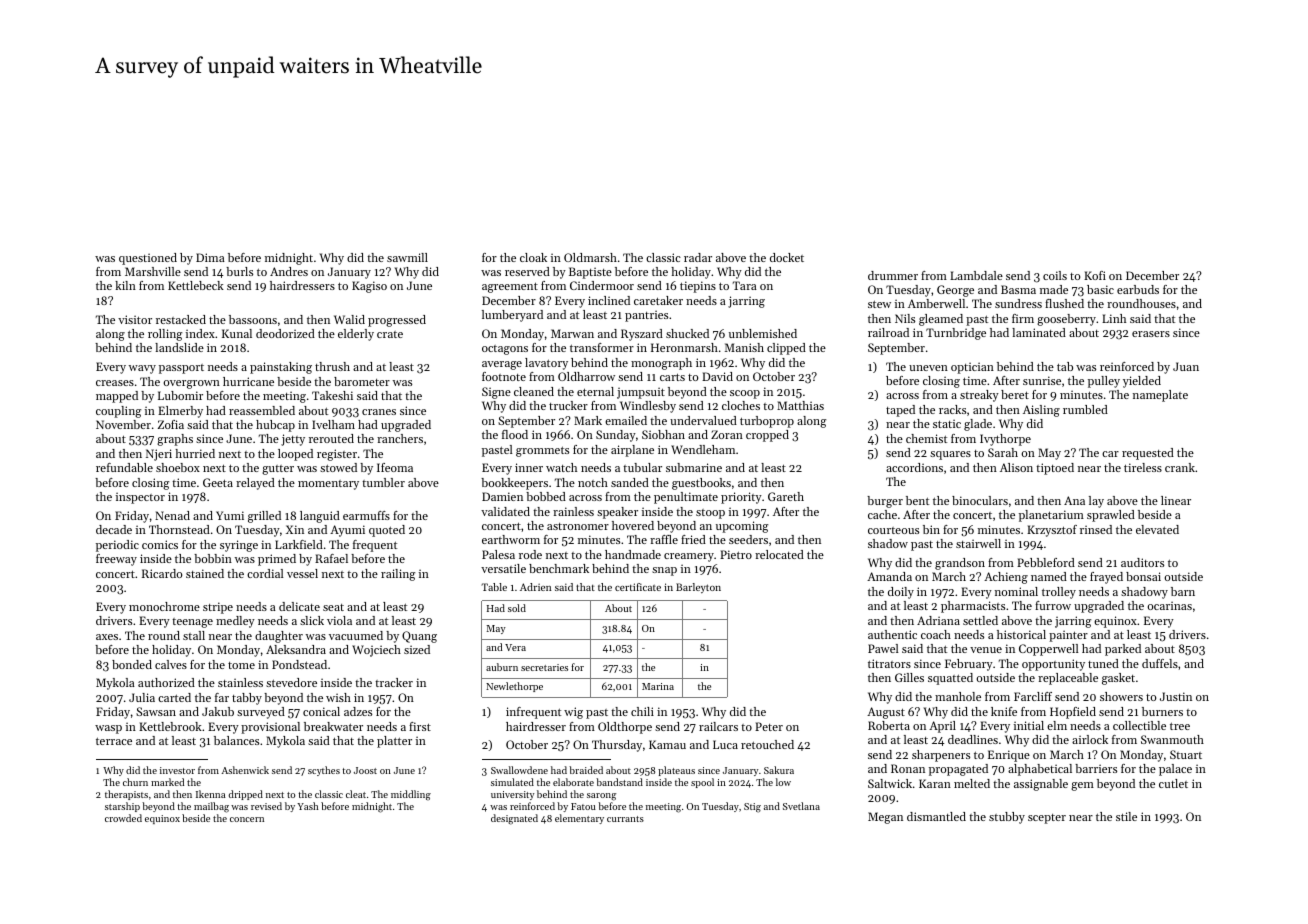 The width and height of the screenshot is (1308, 924). What do you see at coordinates (889, 663) in the screenshot?
I see `titrators` at bounding box center [889, 663].
